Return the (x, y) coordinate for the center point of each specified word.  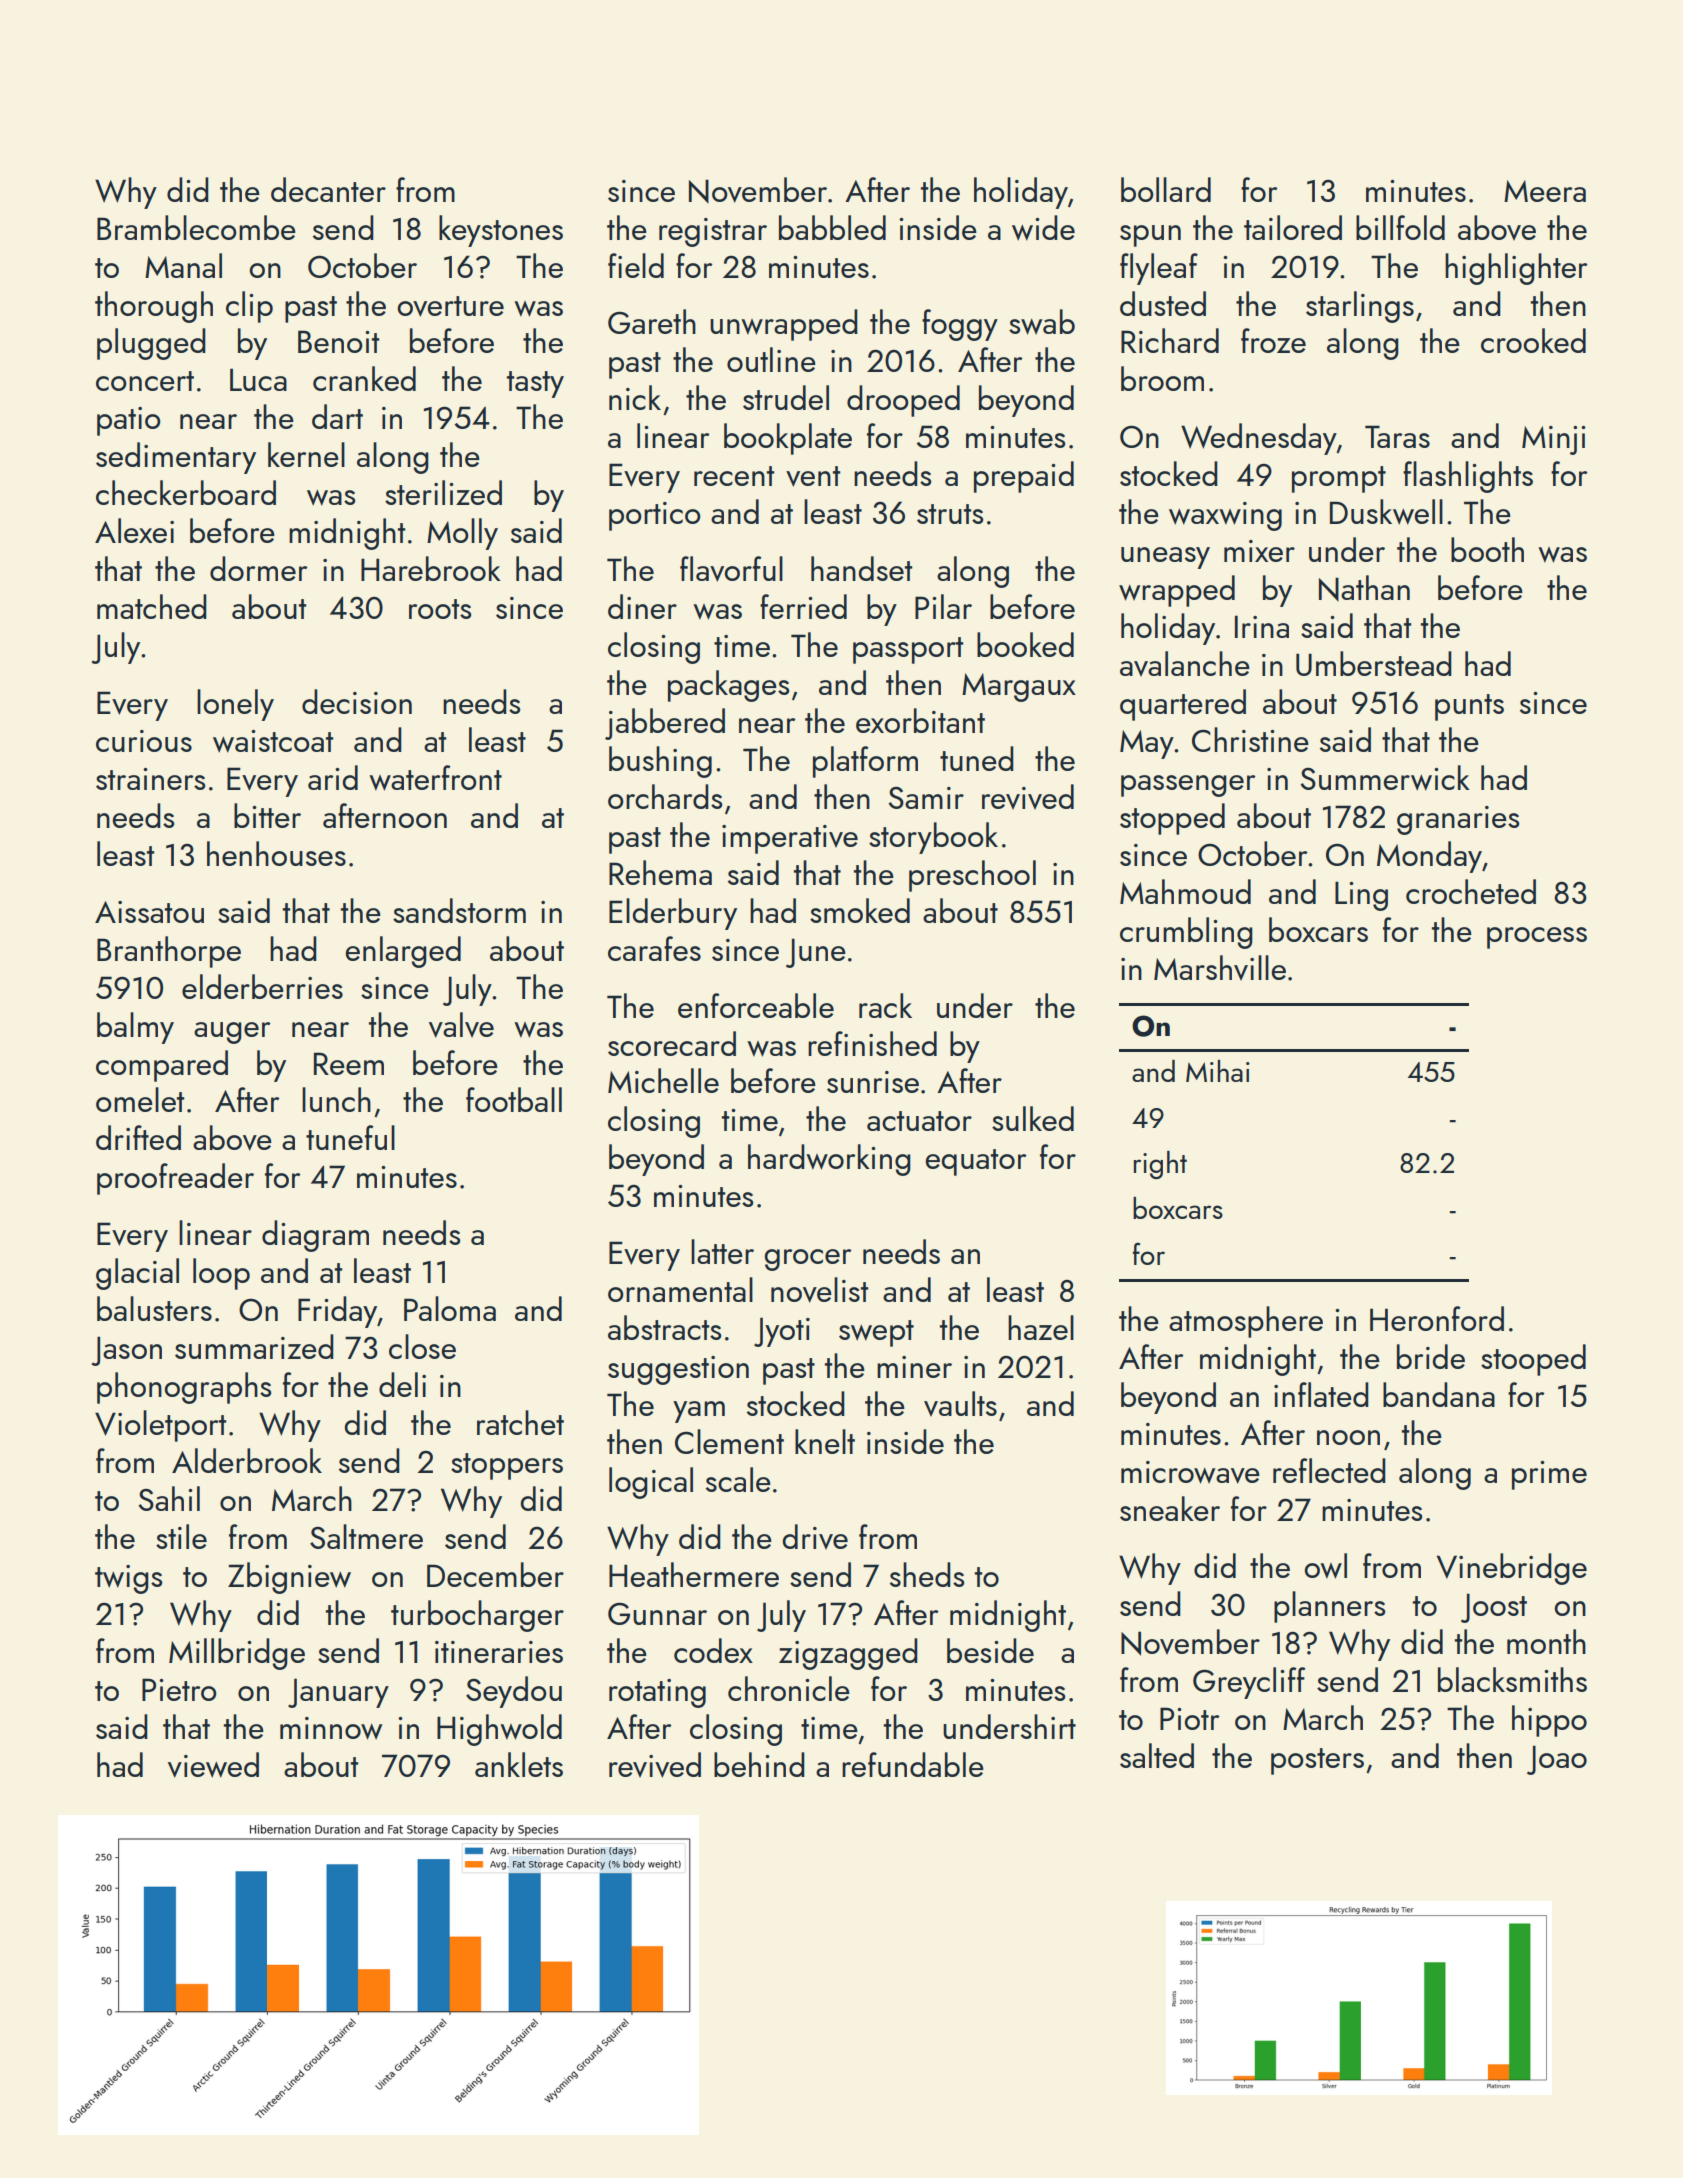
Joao (1557, 1760)
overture (451, 306)
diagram (315, 1236)
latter (722, 1251)
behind (759, 1764)
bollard (1166, 189)
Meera (1545, 191)
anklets (519, 1764)
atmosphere (1246, 1322)
